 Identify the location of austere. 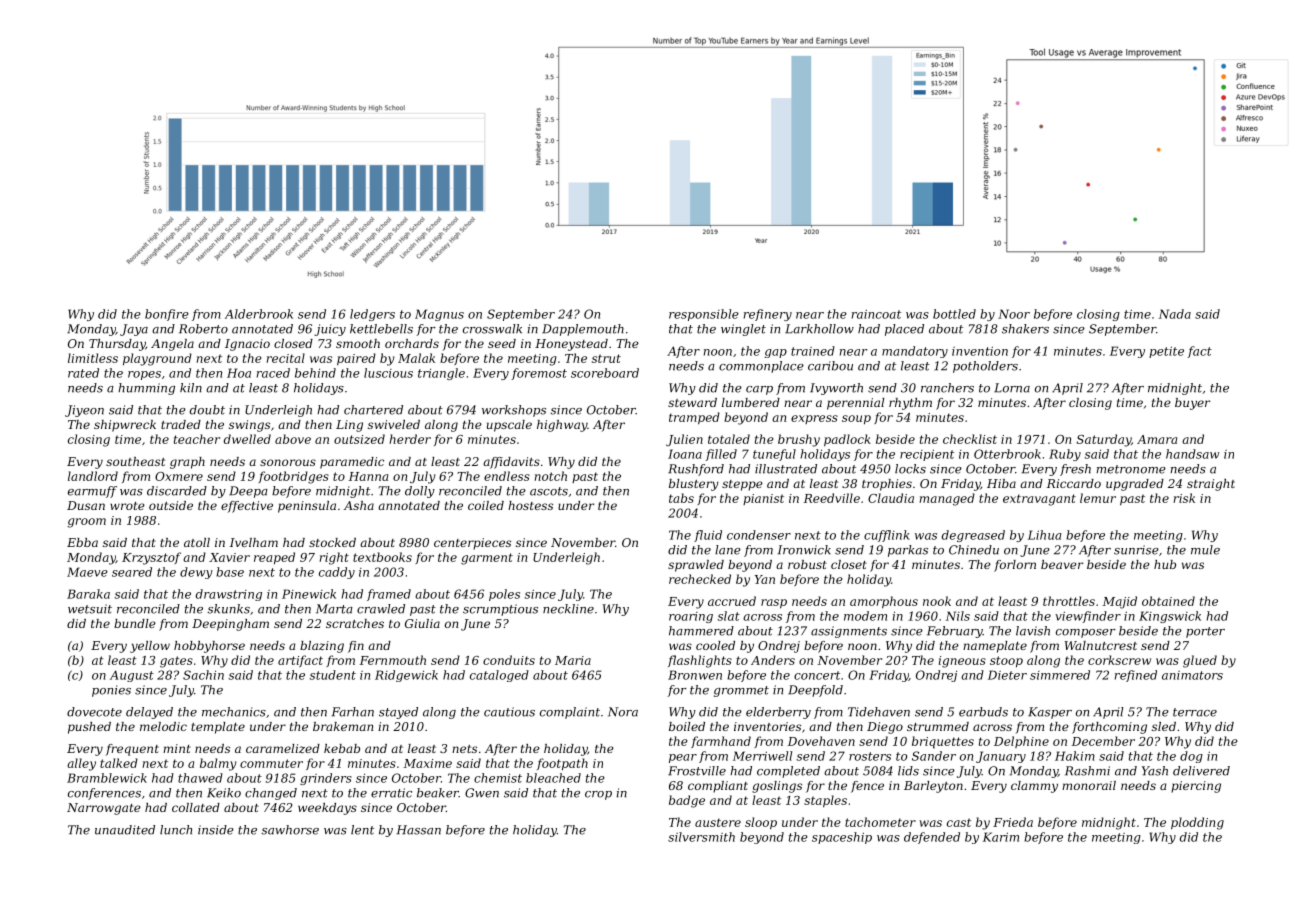
(718, 822).
